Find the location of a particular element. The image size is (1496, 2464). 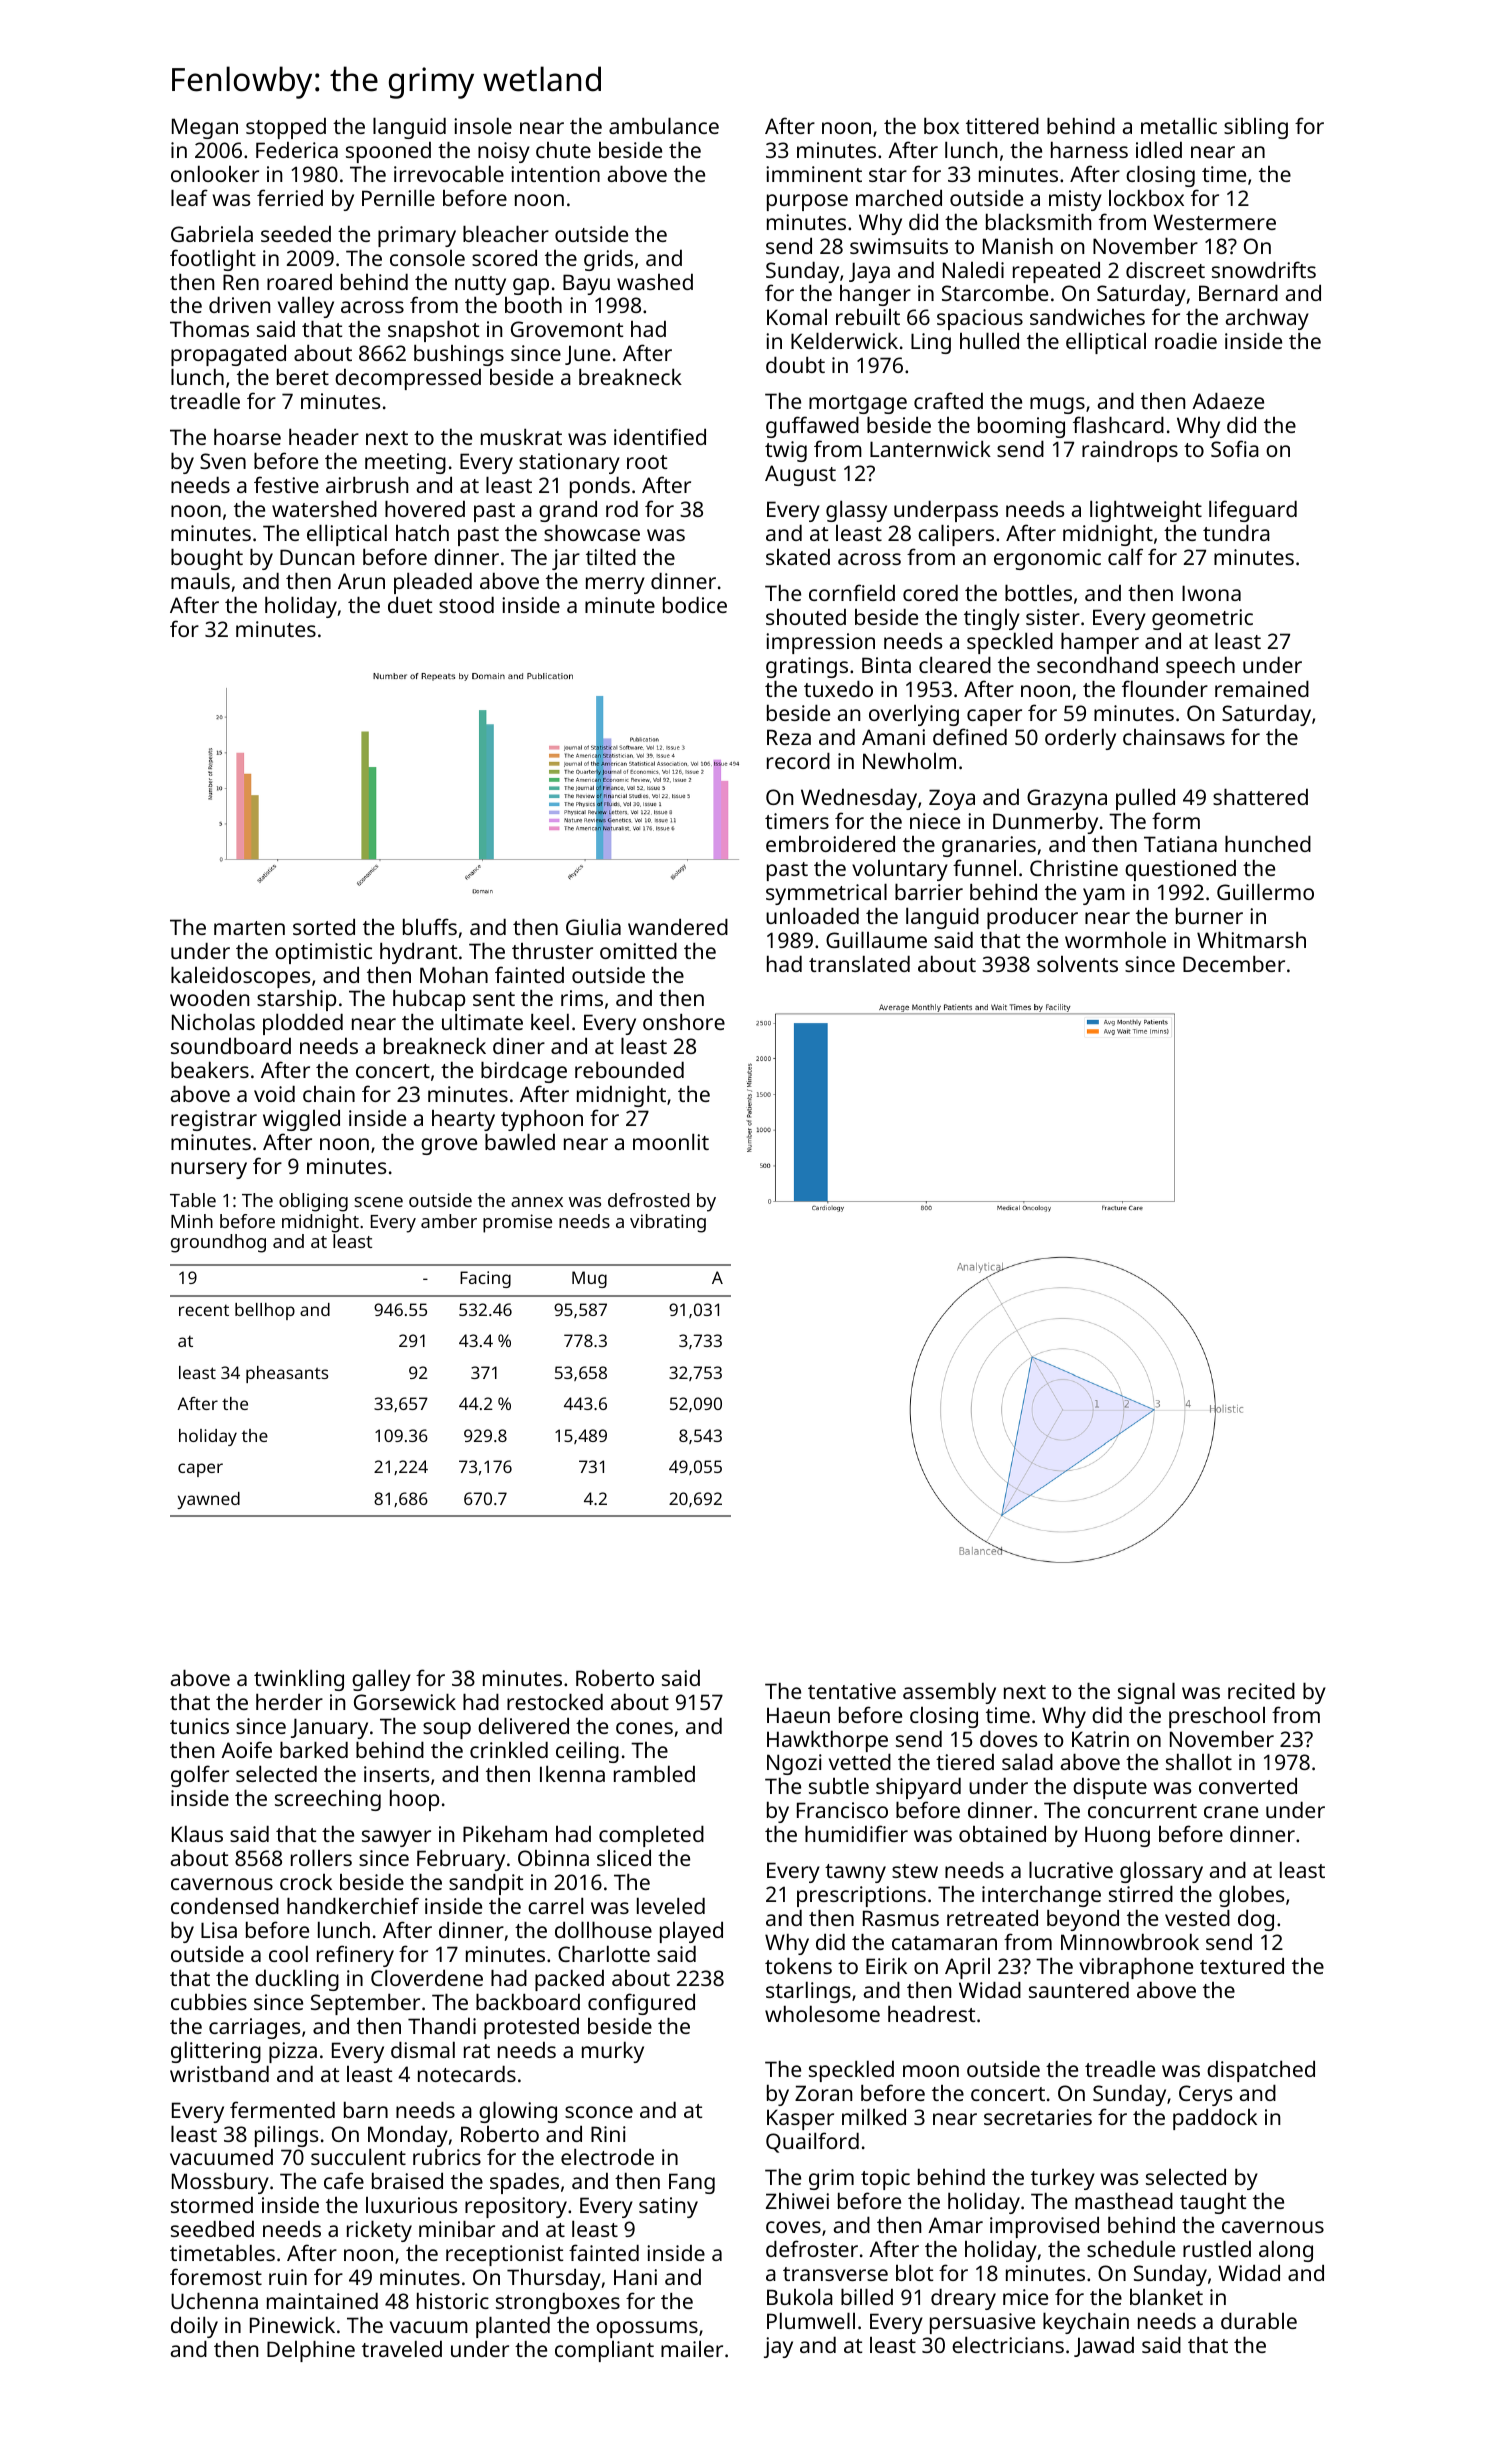

stood is located at coordinates (466, 604).
